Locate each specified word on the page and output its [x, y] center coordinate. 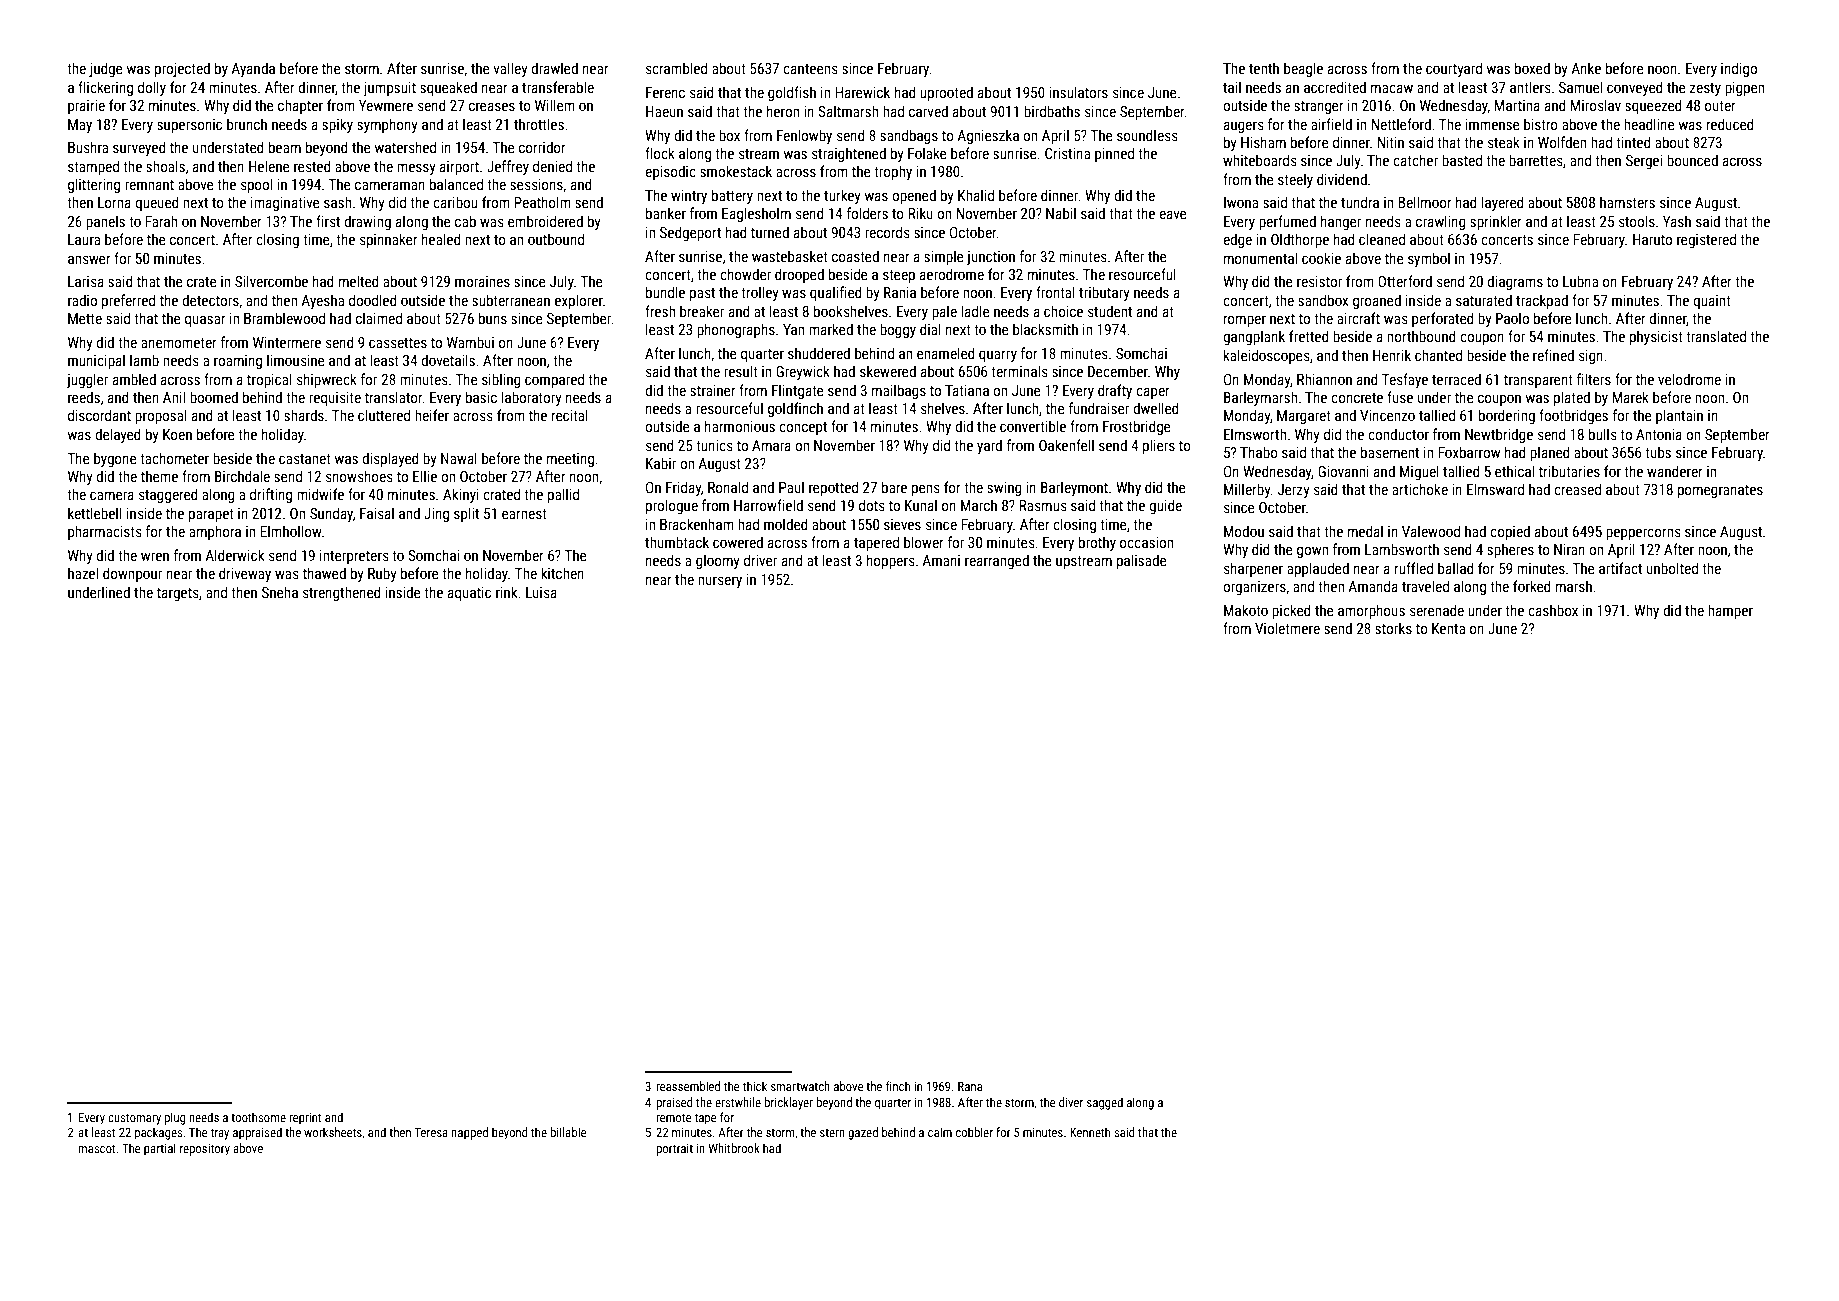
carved [928, 111]
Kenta [1448, 628]
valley [511, 69]
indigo [1739, 69]
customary [134, 1119]
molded [786, 524]
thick [755, 1086]
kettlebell [95, 513]
